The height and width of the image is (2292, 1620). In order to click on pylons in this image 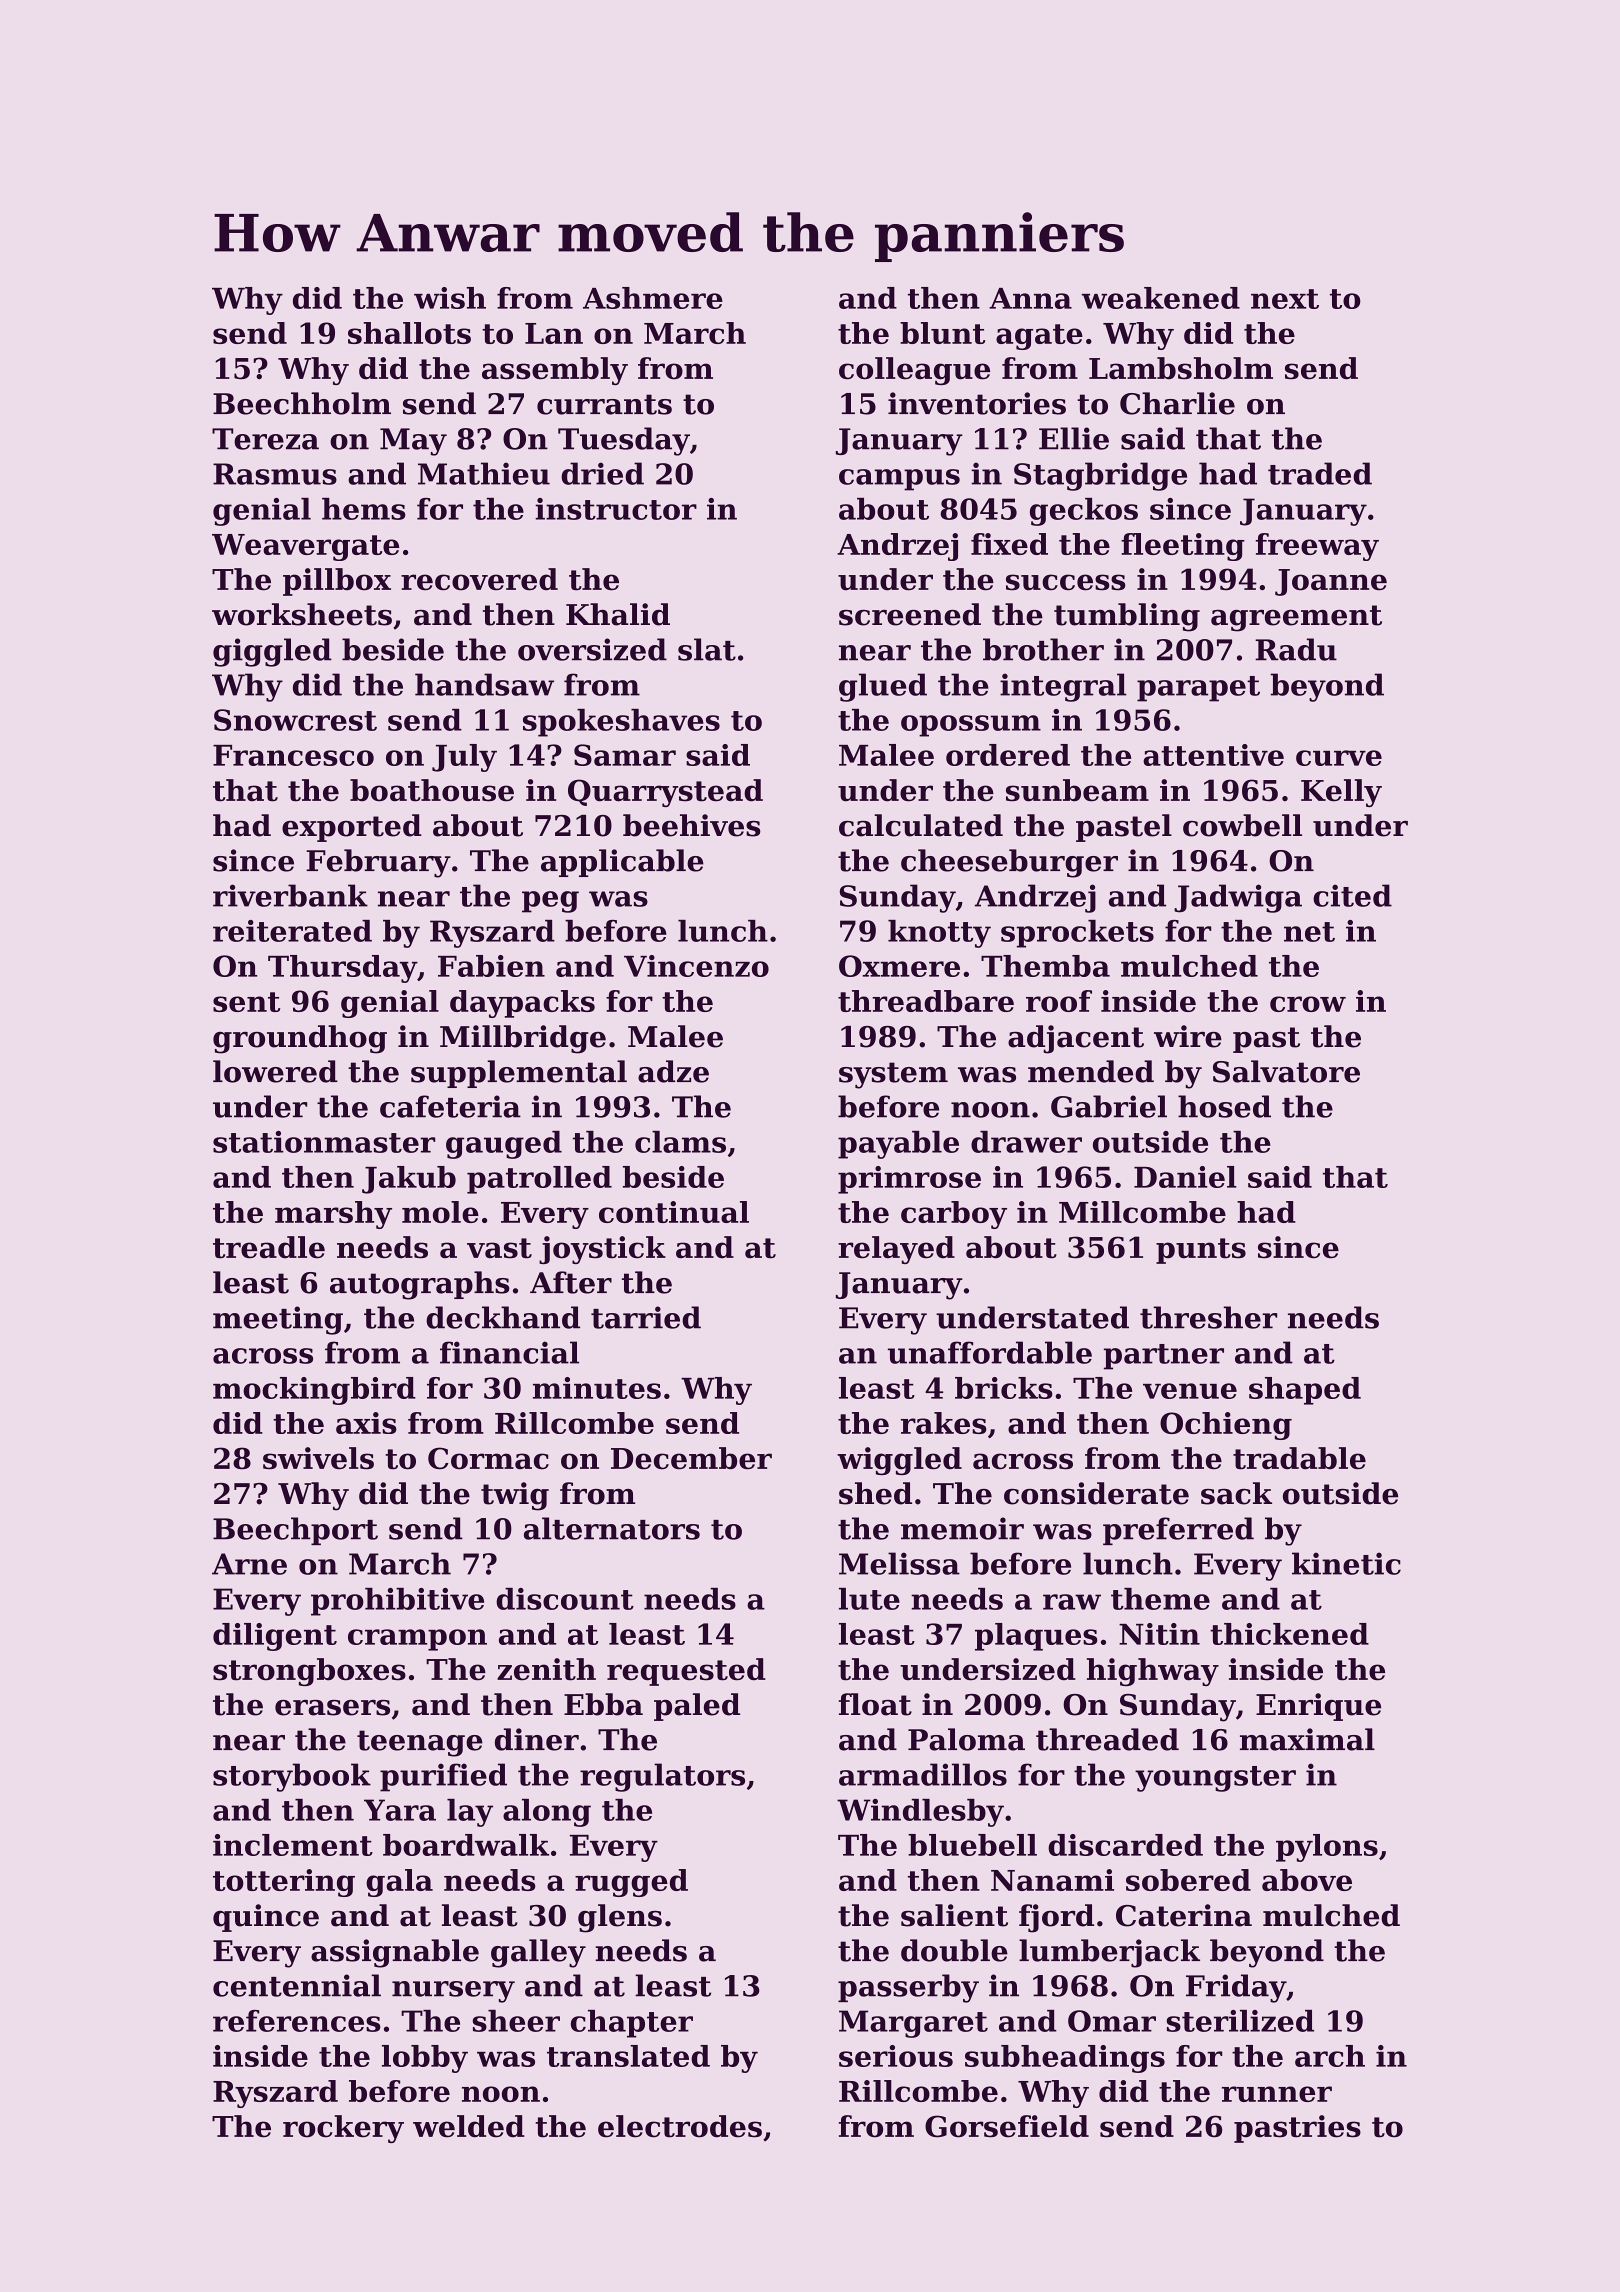, I will do `click(1327, 1848)`.
